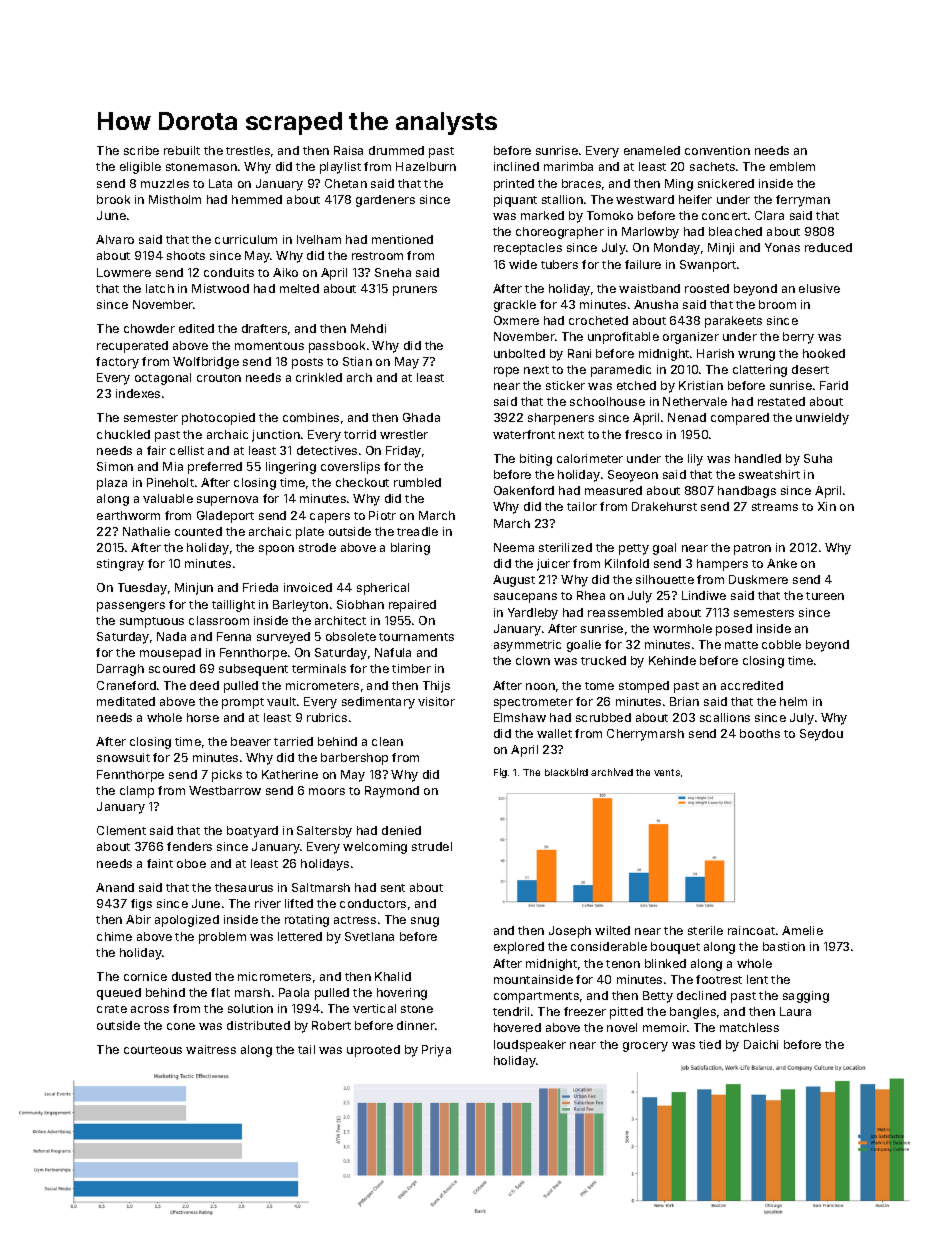 This screenshot has height=1233, width=952. Describe the element at coordinates (717, 150) in the screenshot. I see `convention` at that location.
